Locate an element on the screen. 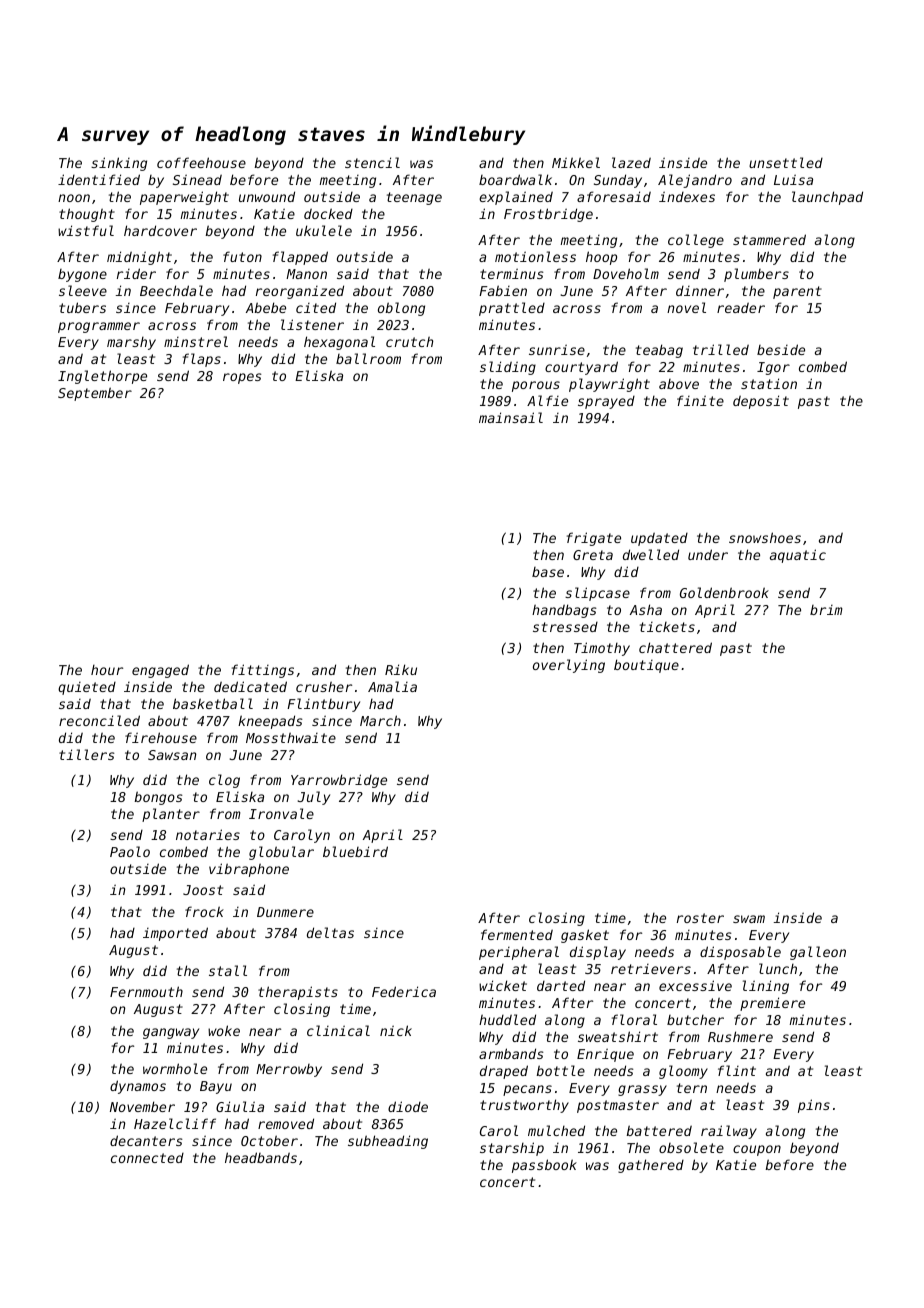 The width and height of the screenshot is (924, 1308). parent is located at coordinates (797, 292).
